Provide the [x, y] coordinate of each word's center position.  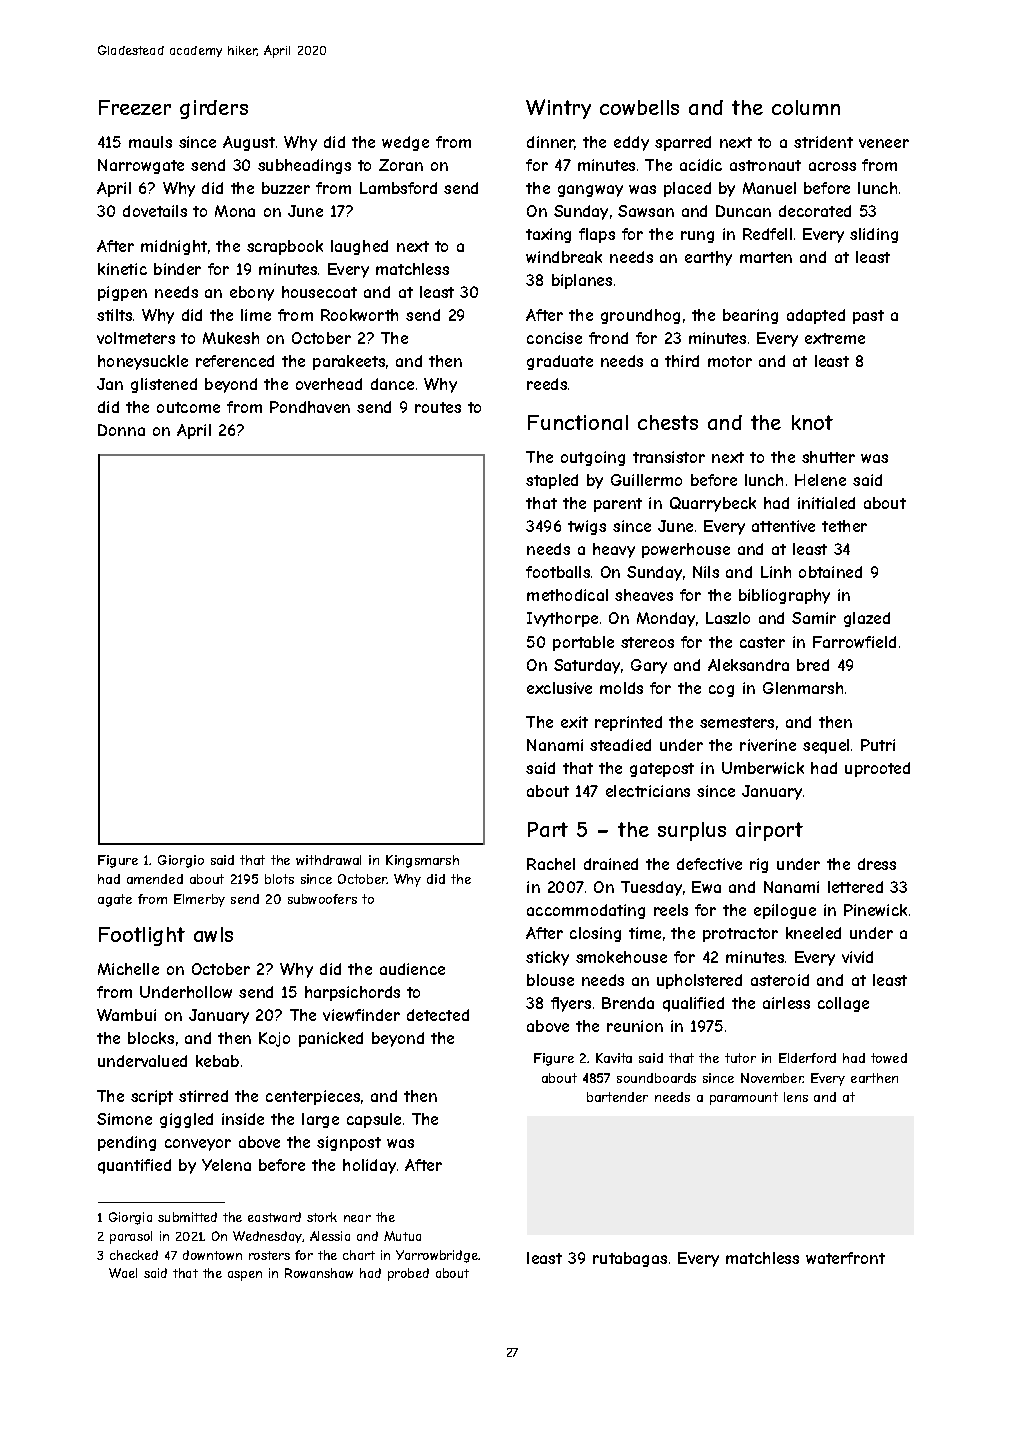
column [806, 107]
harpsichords [352, 993]
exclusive [559, 688]
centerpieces [313, 1097]
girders [214, 109]
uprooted [877, 769]
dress [877, 864]
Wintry [558, 109]
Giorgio [181, 861]
